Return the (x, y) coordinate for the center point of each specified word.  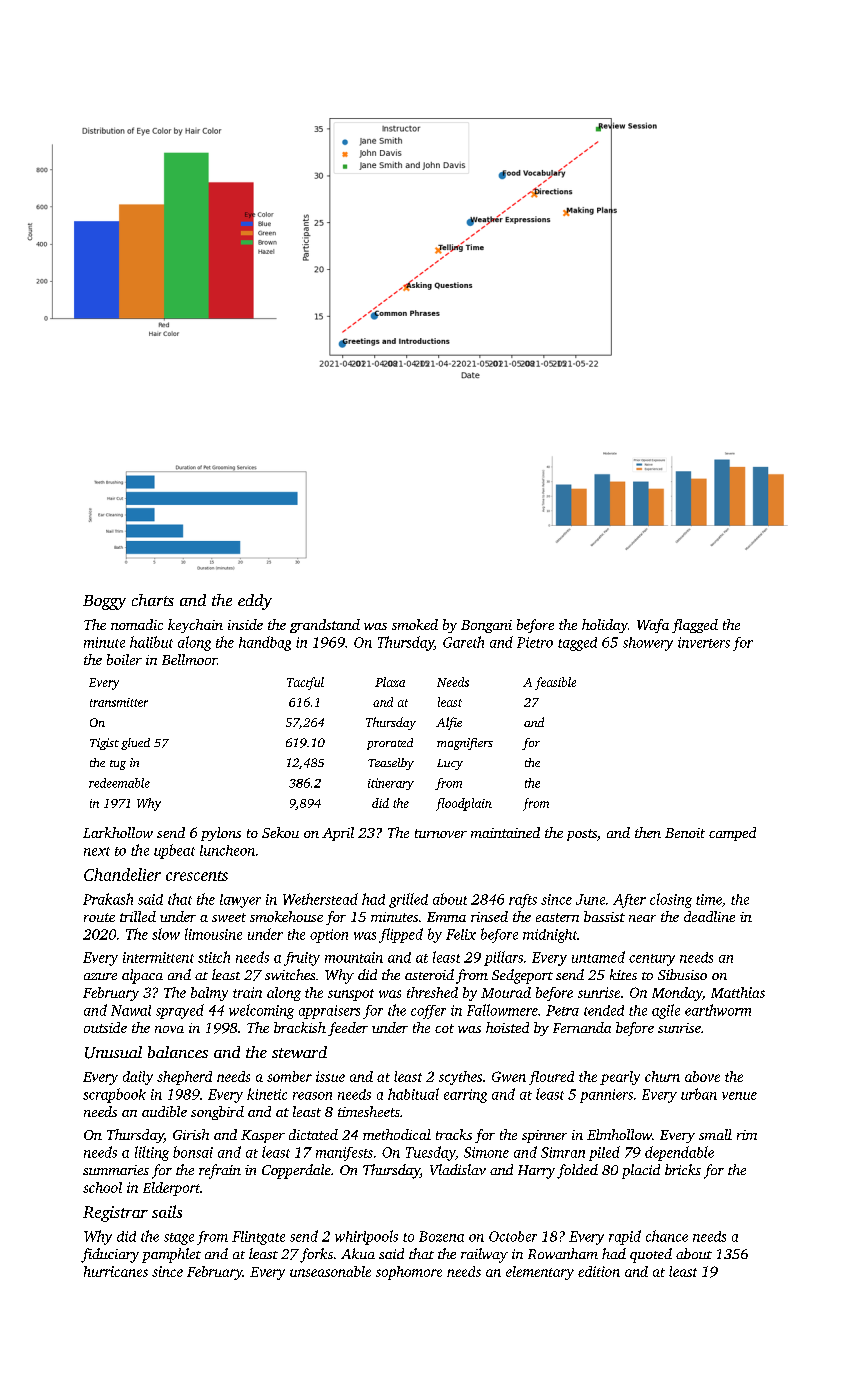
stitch (214, 957)
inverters (704, 642)
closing (671, 900)
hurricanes (116, 1271)
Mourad (506, 992)
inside (245, 624)
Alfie (449, 723)
